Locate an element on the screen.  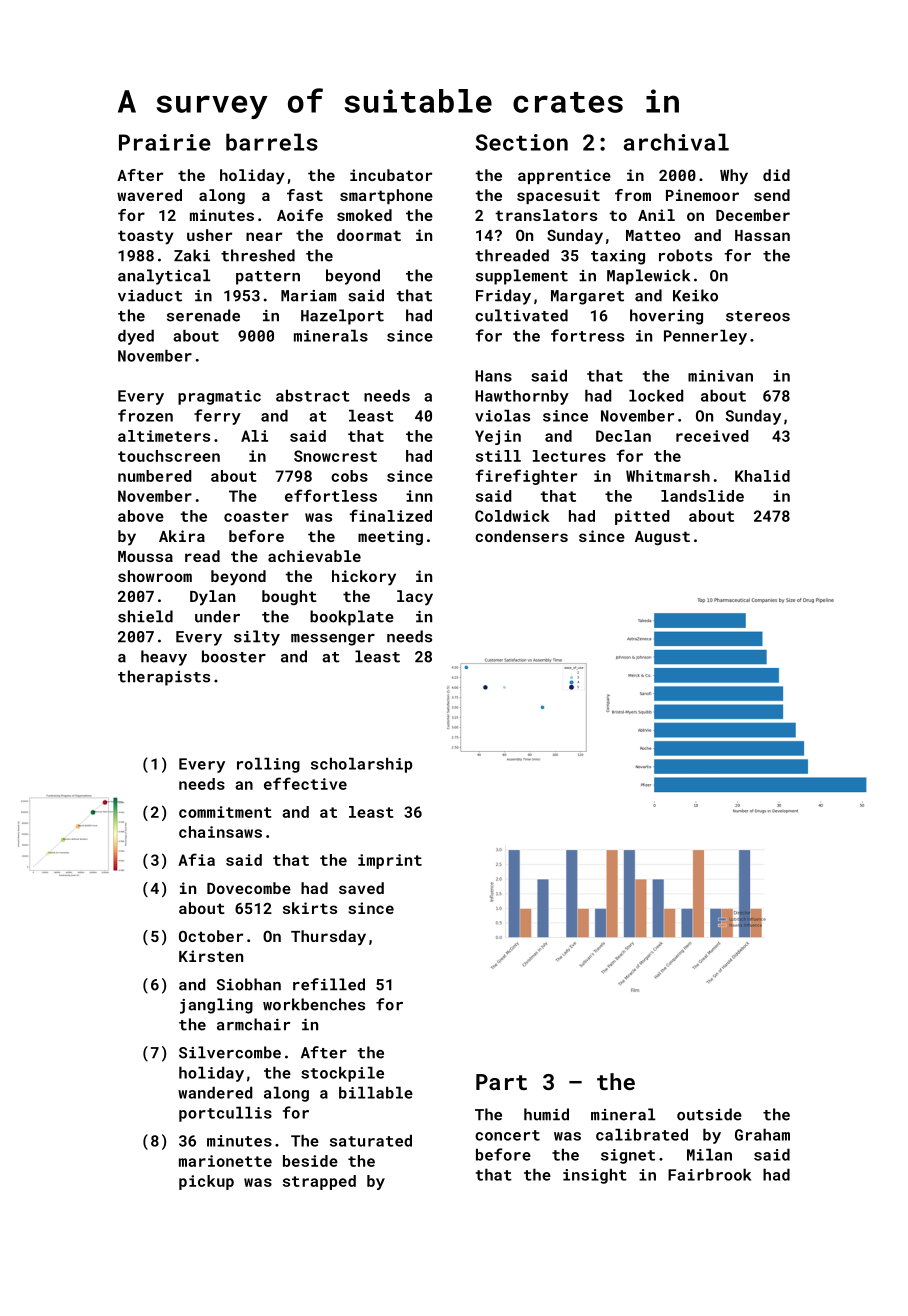
pickup is located at coordinates (206, 1182).
